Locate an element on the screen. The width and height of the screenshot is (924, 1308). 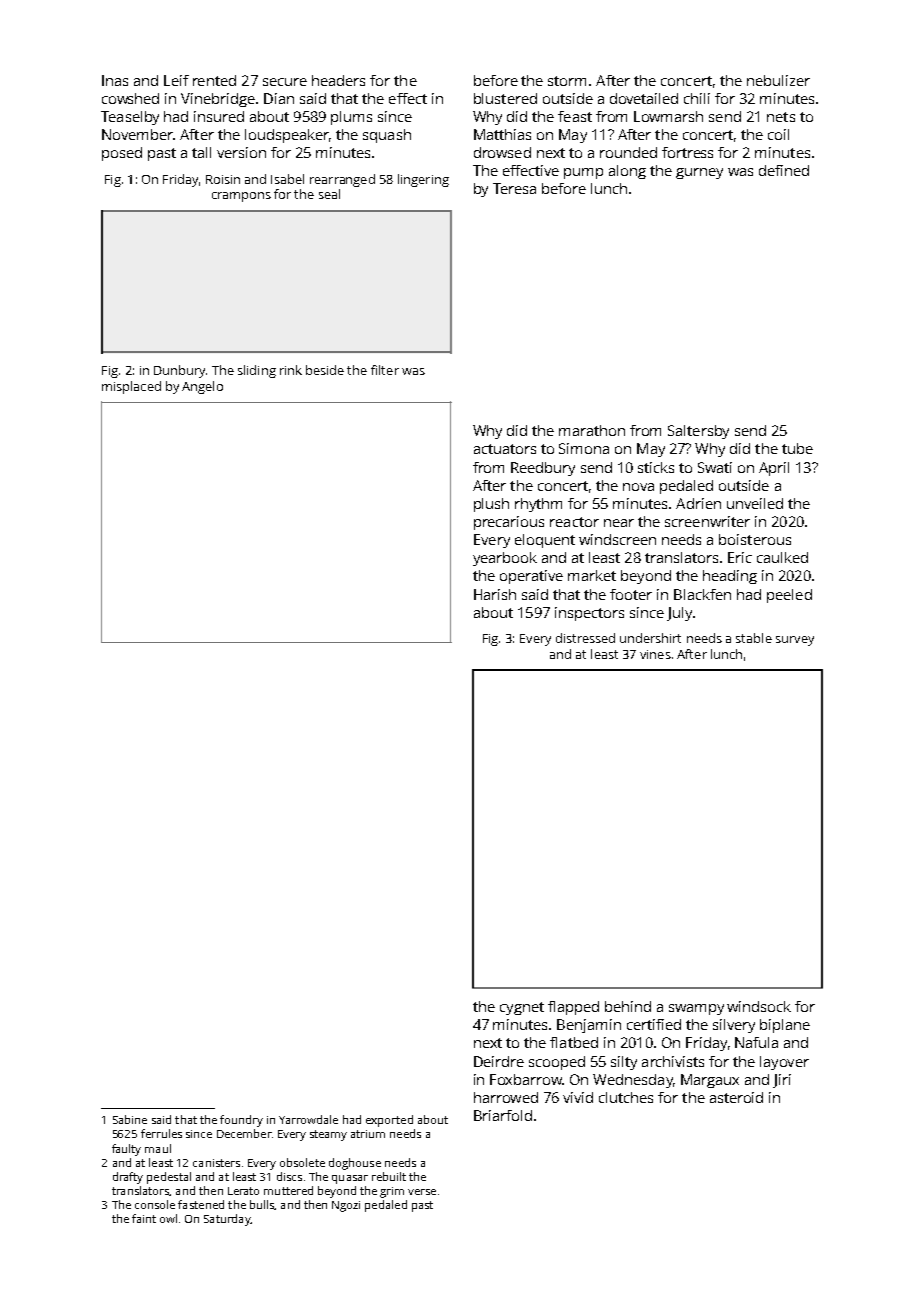
misplaced is located at coordinates (131, 387).
